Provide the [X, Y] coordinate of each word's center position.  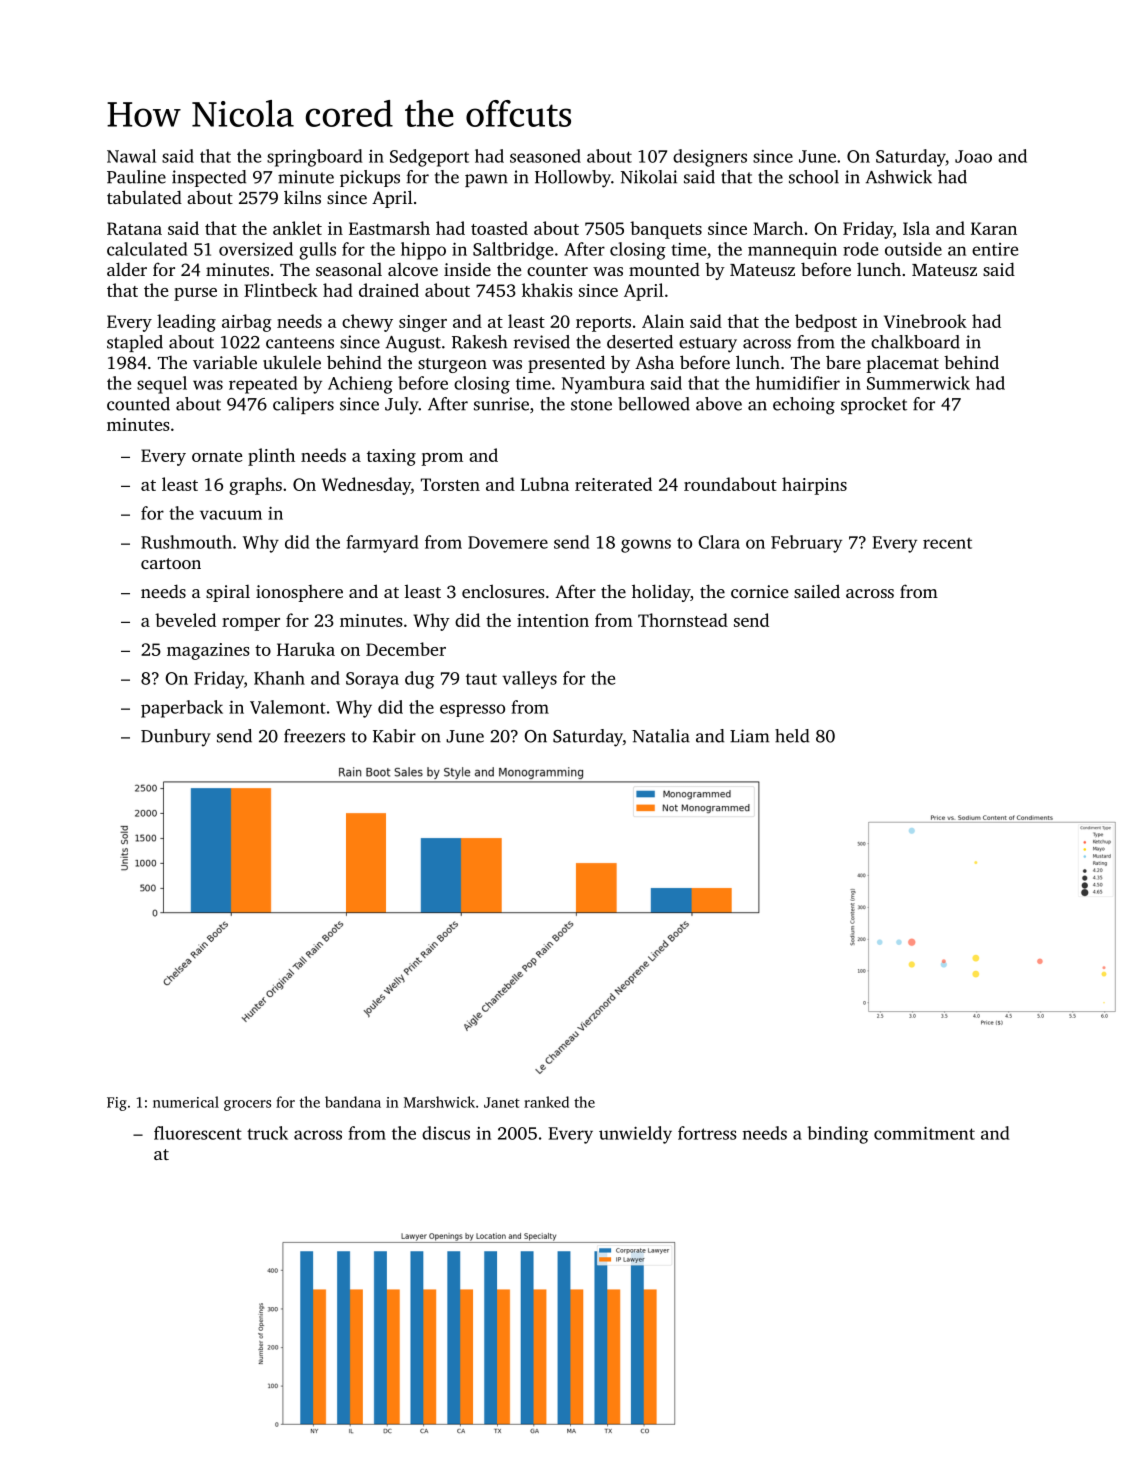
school [814, 177]
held [792, 736]
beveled [185, 620]
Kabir [394, 736]
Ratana [134, 228]
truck [267, 1133]
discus [446, 1133]
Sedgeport [429, 158]
